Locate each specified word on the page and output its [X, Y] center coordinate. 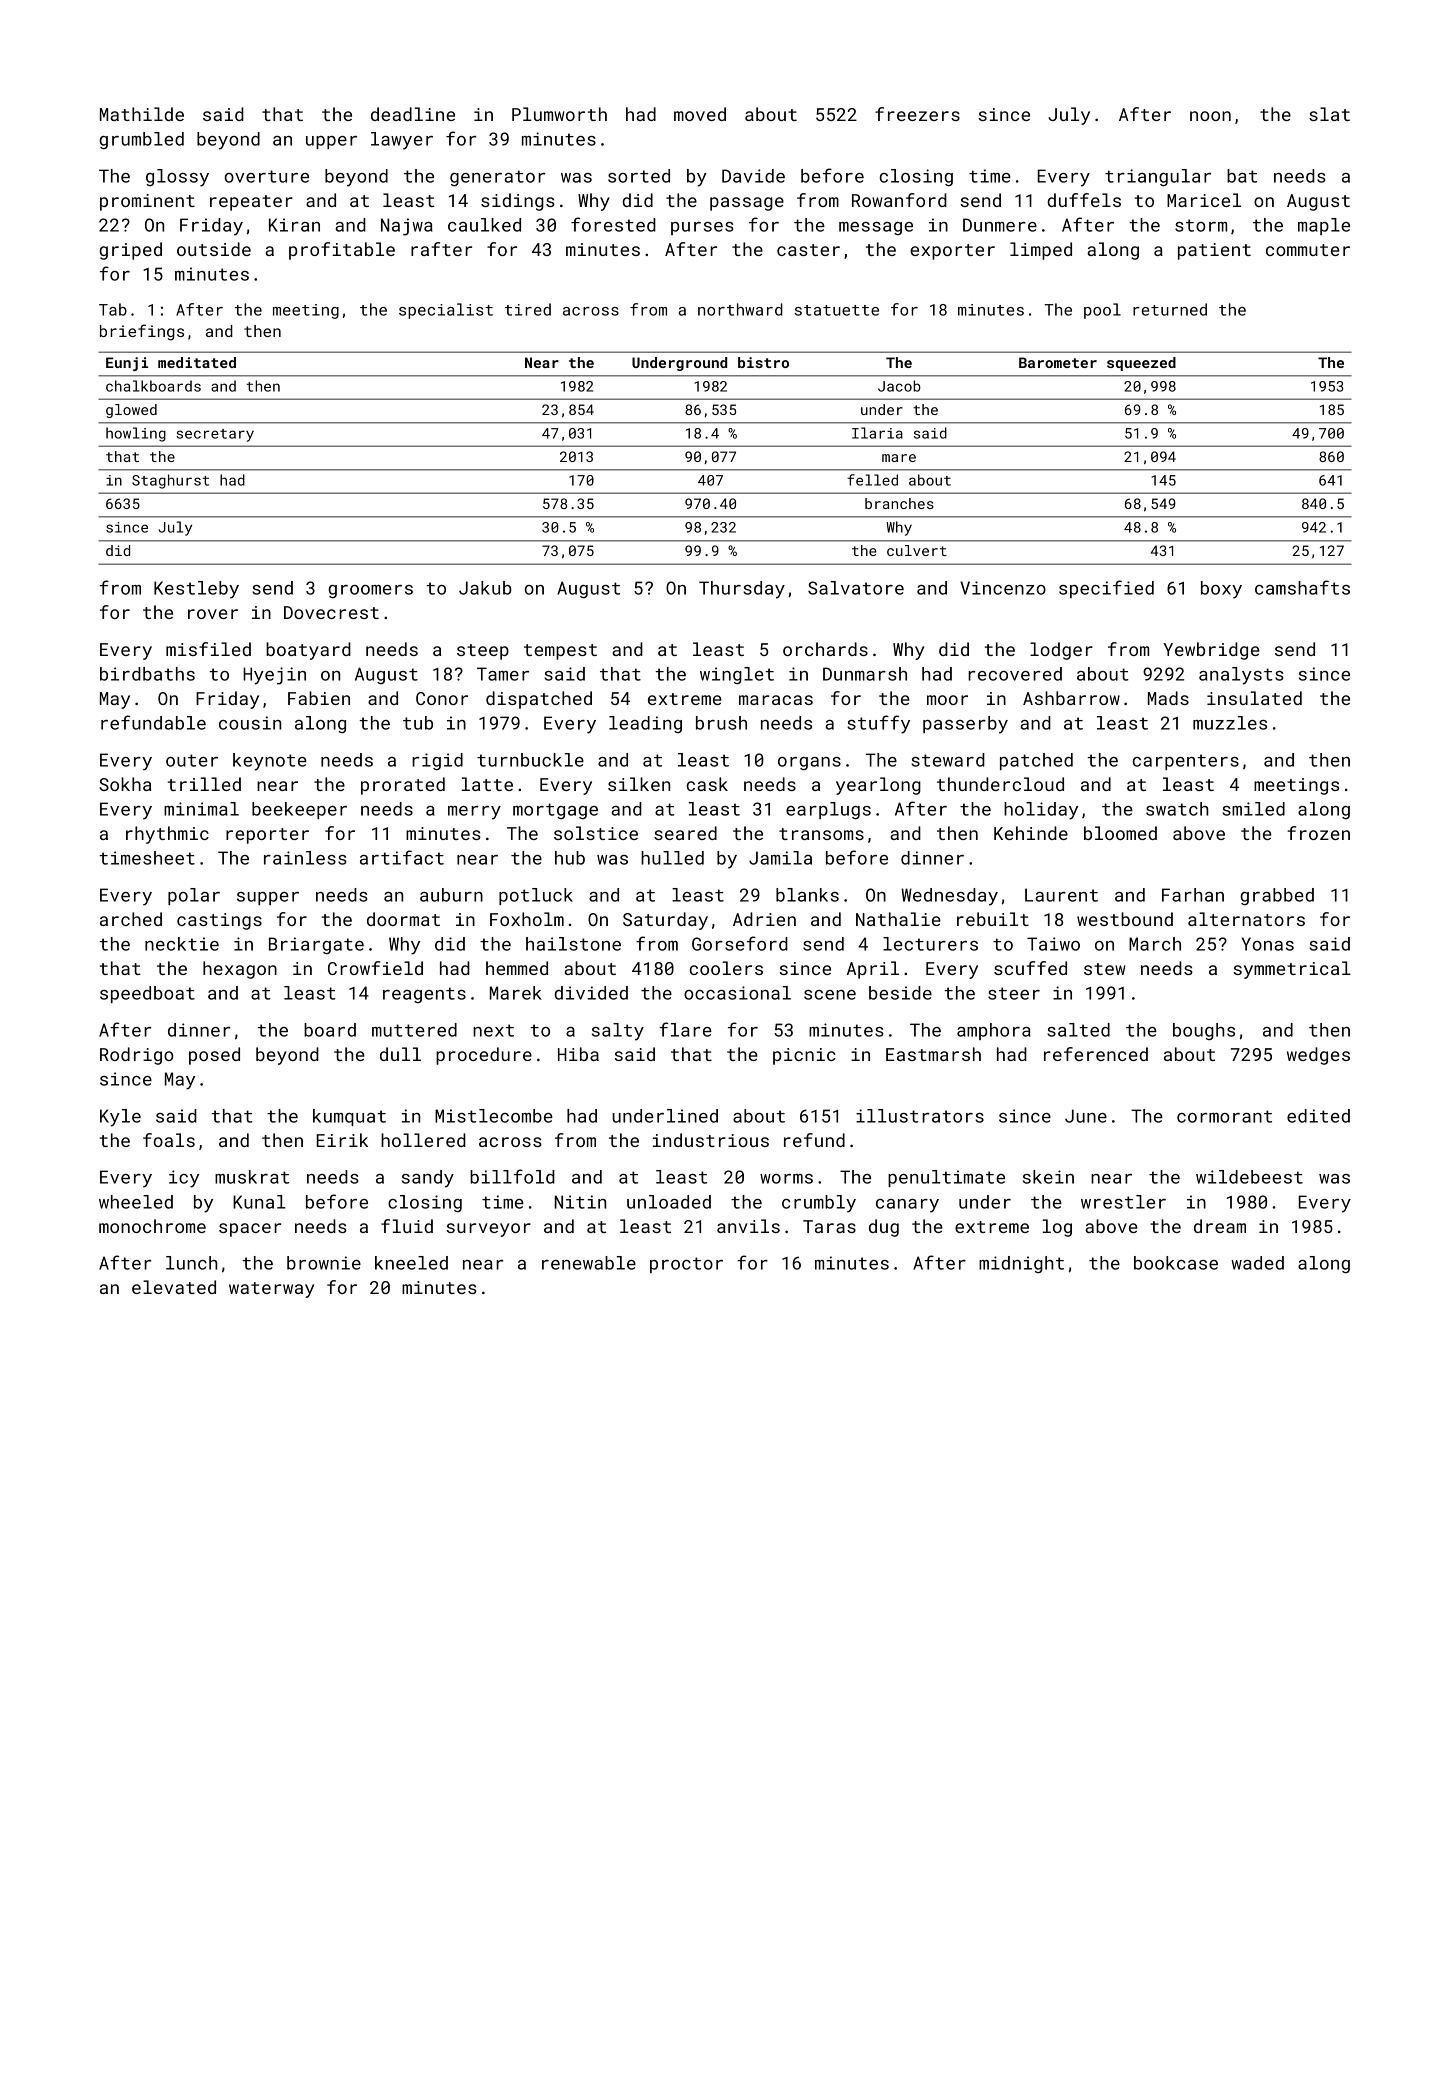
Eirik [342, 1140]
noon [1210, 116]
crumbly [819, 1204]
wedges [1318, 1056]
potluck [536, 896]
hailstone [573, 944]
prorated [403, 786]
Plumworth [559, 114]
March [1155, 944]
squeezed [1141, 364]
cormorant [1224, 1116]
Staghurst [170, 481]
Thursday [742, 590]
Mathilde [142, 114]
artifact [402, 857]
